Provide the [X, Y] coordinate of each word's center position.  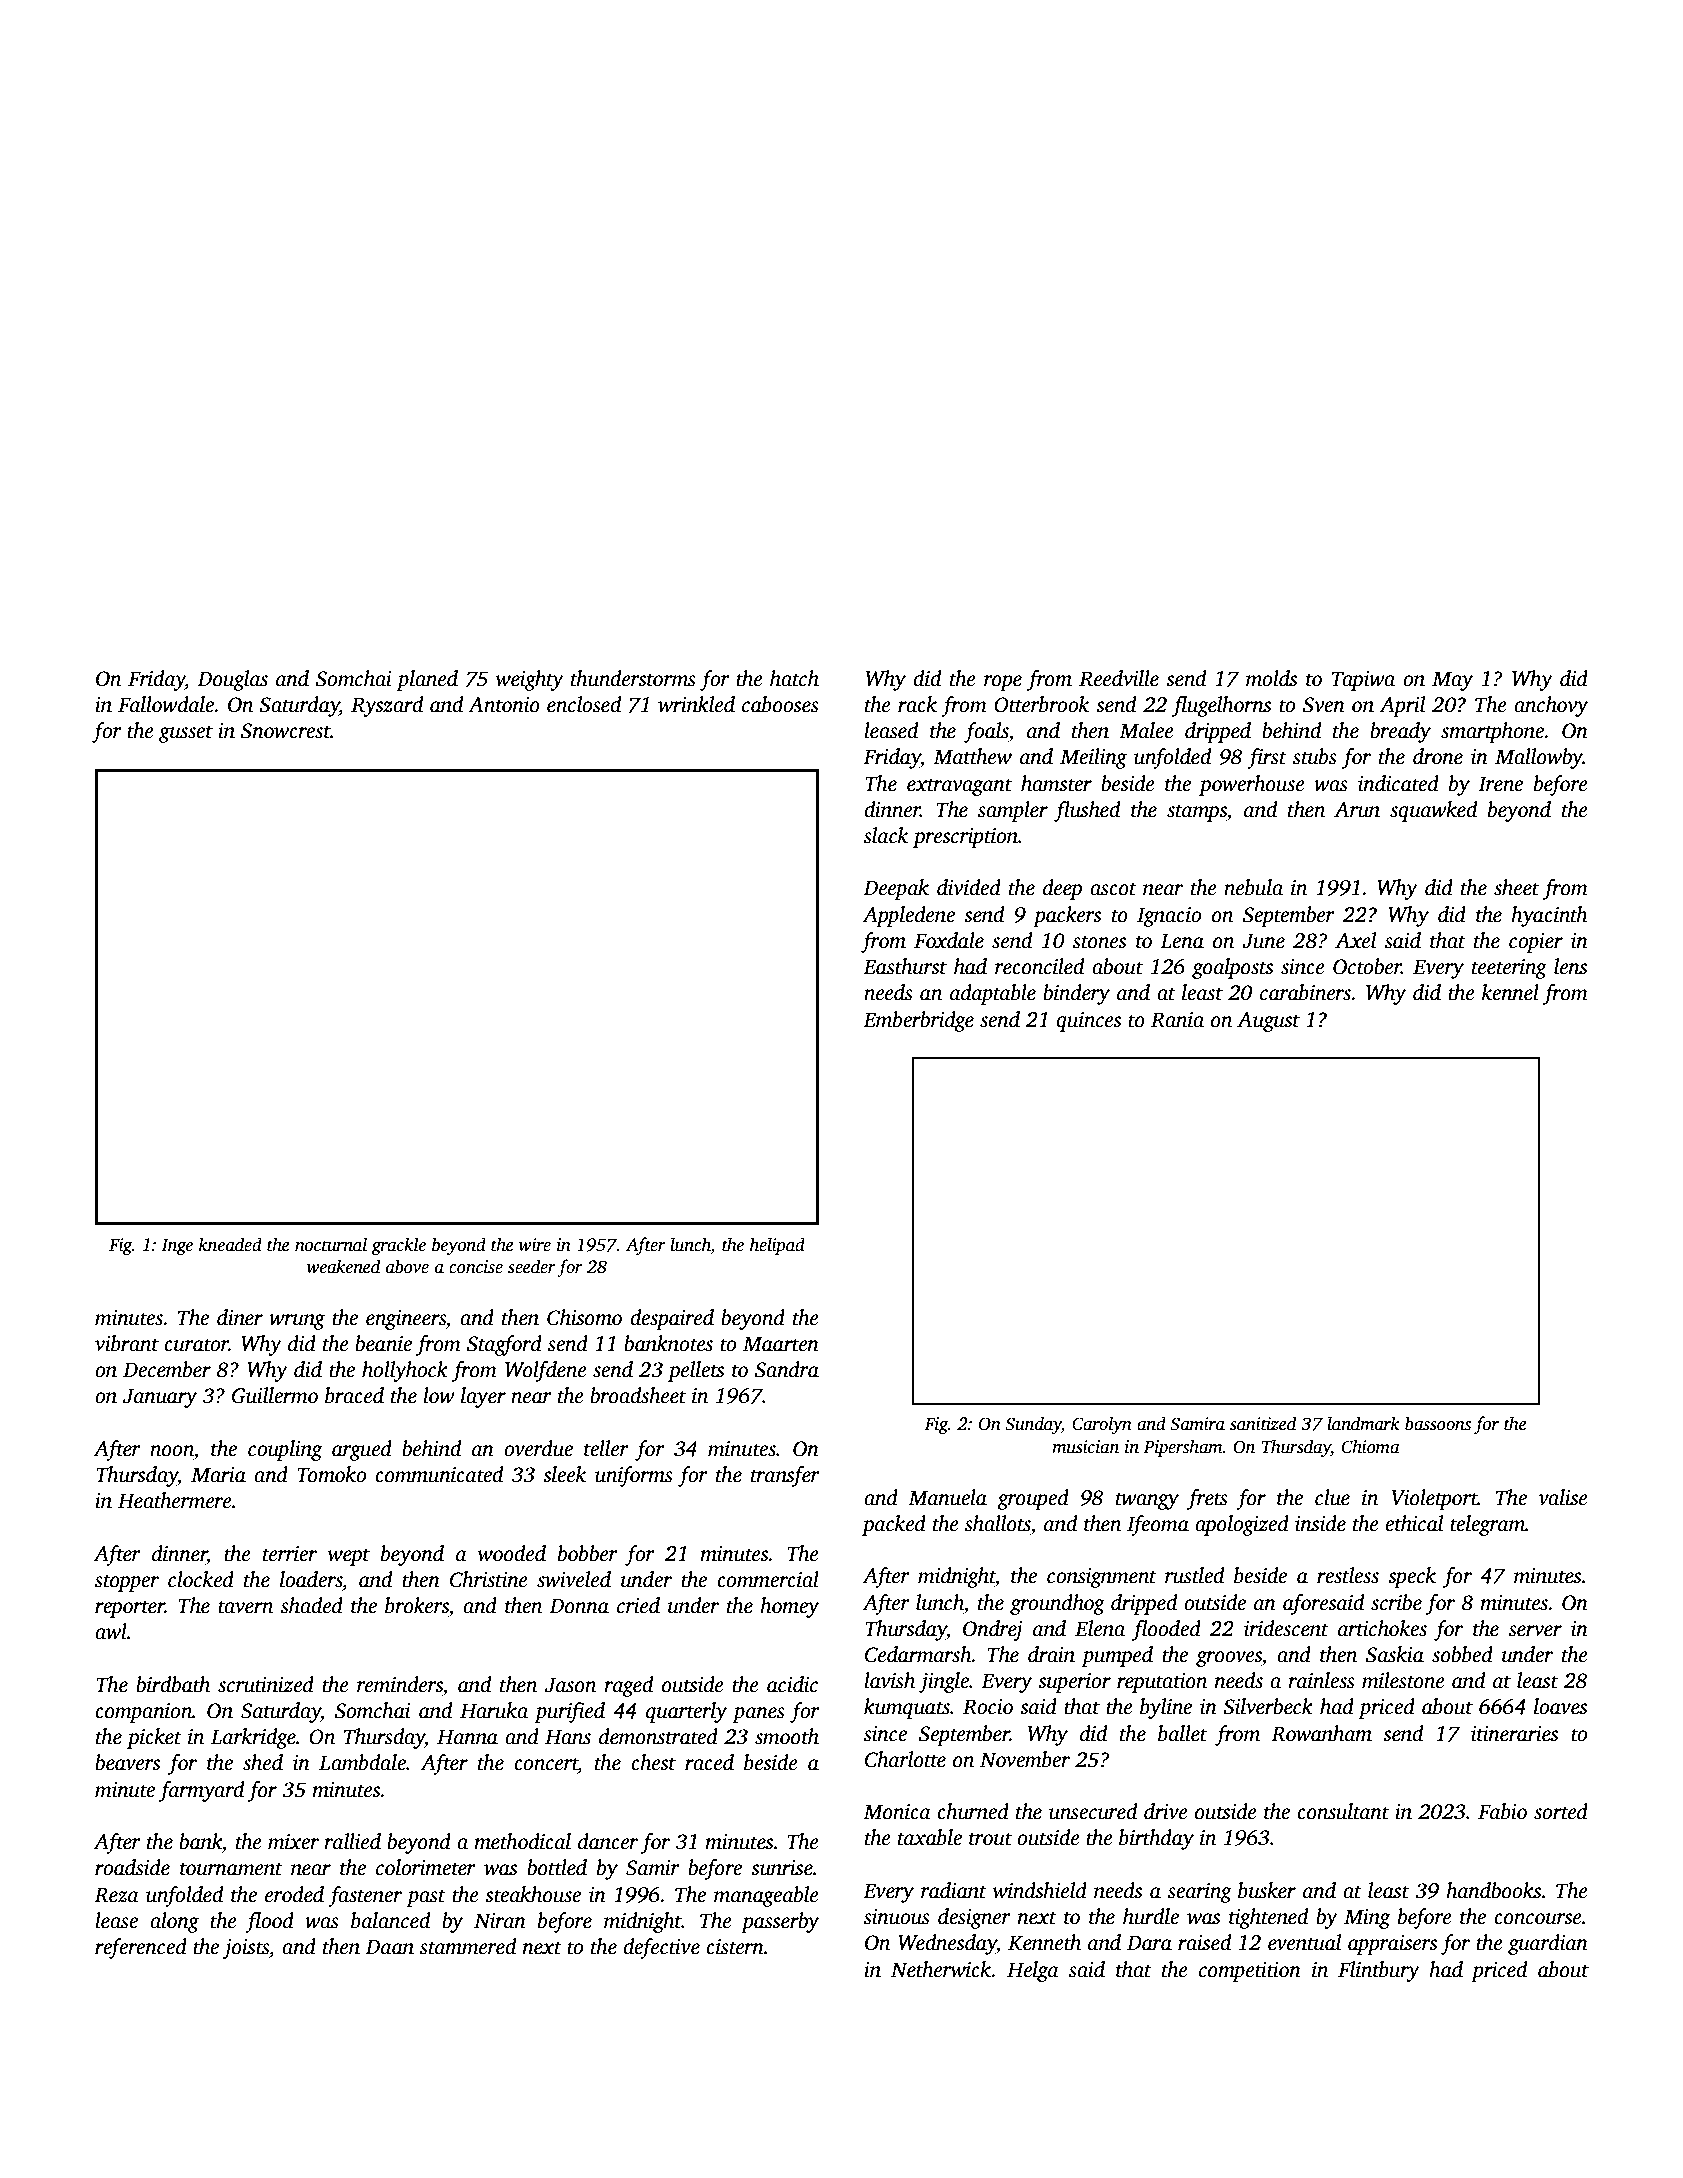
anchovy [1551, 706]
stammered [468, 1946]
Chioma [1371, 1446]
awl [111, 1631]
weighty [530, 680]
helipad [777, 1246]
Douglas [232, 680]
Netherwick [941, 1969]
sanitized [1263, 1423]
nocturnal [331, 1244]
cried [638, 1605]
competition [1250, 1972]
